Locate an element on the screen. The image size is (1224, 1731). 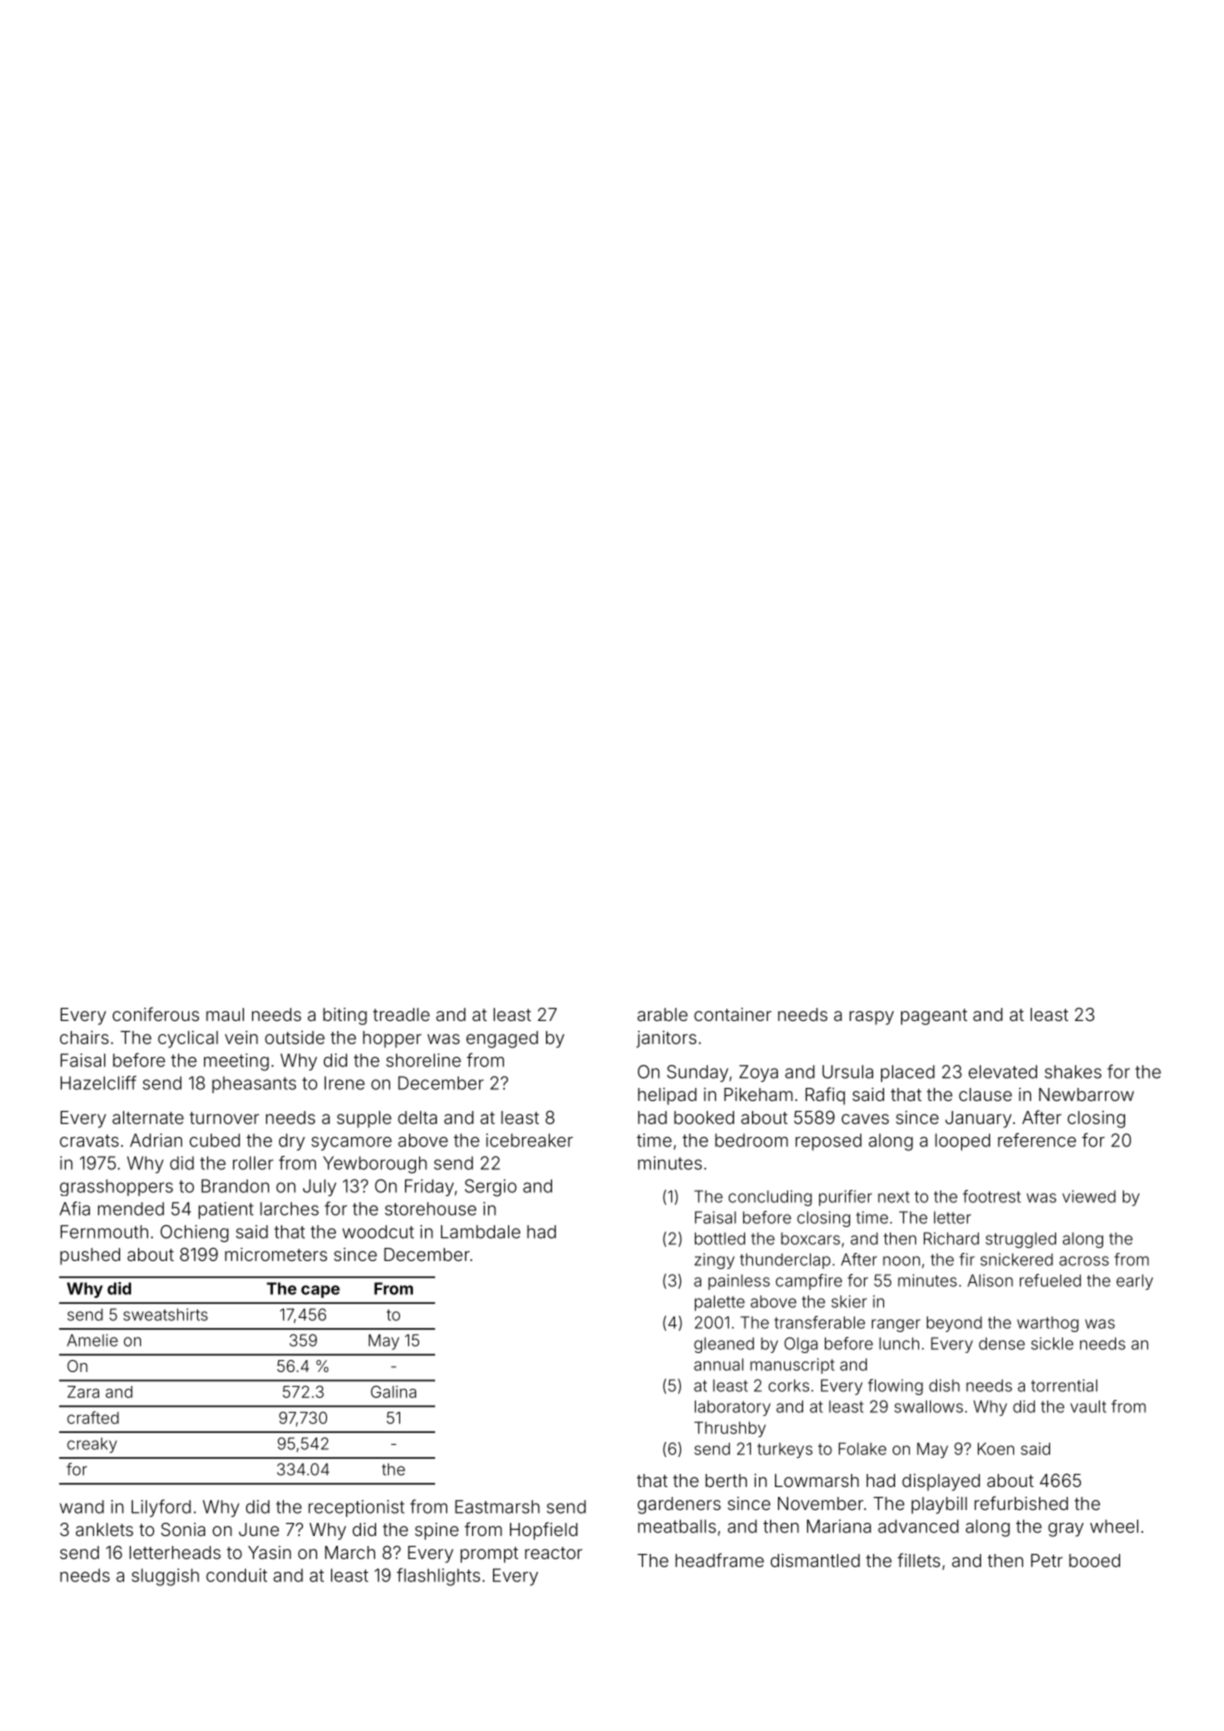
Galina is located at coordinates (393, 1391).
